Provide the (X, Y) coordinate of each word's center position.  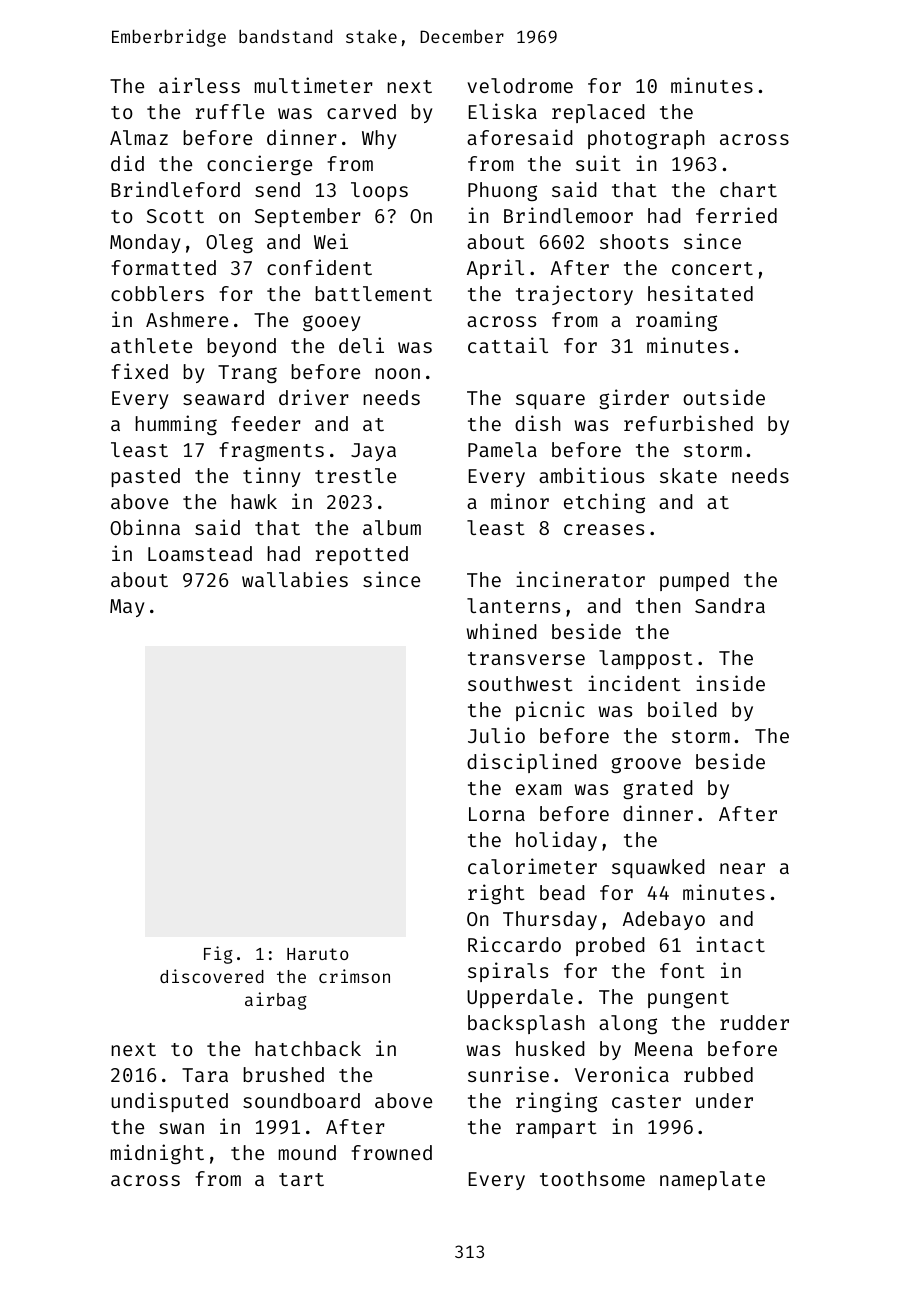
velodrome (520, 85)
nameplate (712, 1180)
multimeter (314, 85)
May (127, 608)
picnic (550, 711)
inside (730, 683)
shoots (634, 241)
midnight (157, 1154)
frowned (391, 1152)
